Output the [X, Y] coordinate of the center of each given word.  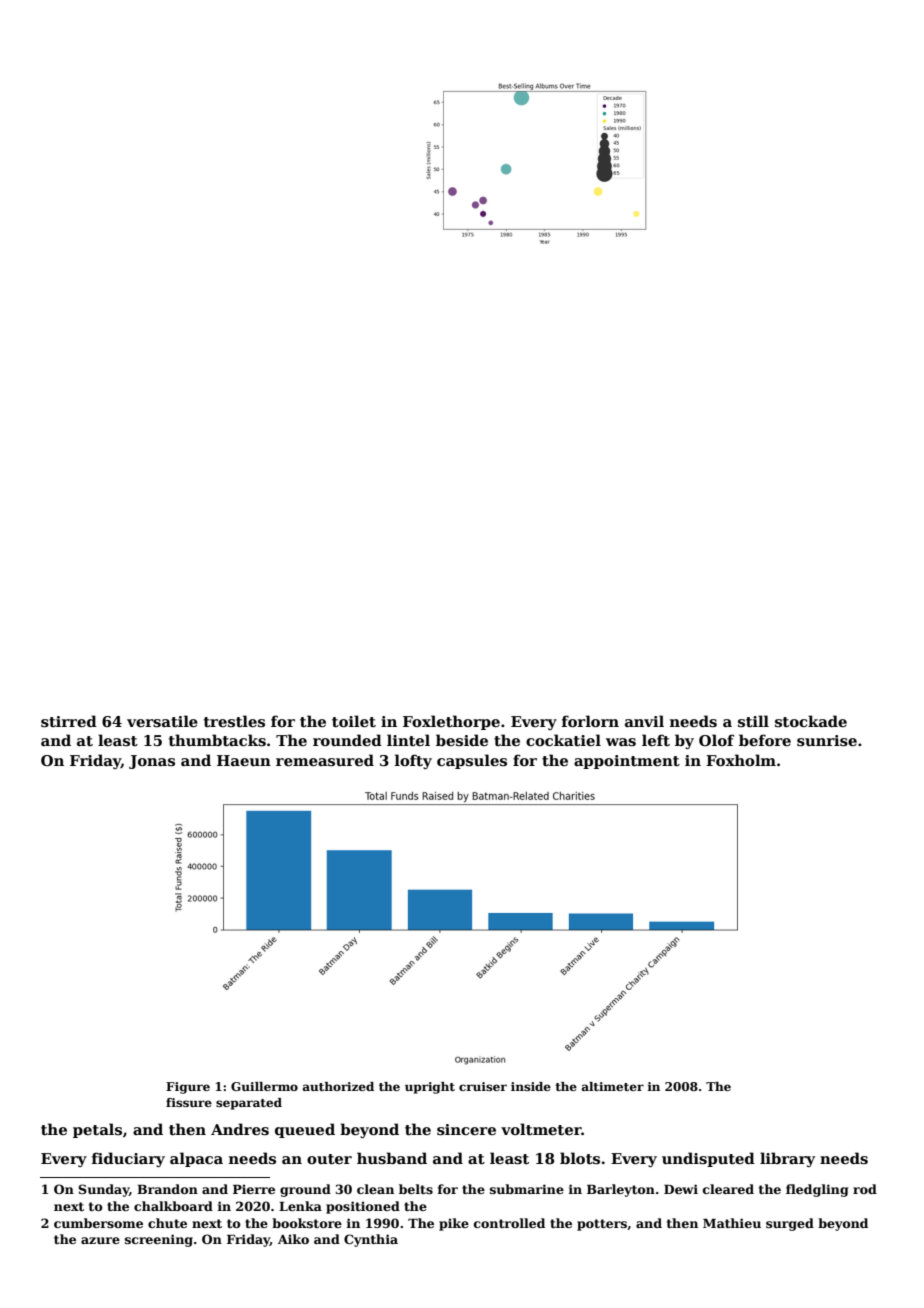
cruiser [483, 1086]
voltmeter [541, 1129]
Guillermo [264, 1086]
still [753, 721]
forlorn [590, 721]
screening [159, 1240]
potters [602, 1225]
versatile [162, 721]
